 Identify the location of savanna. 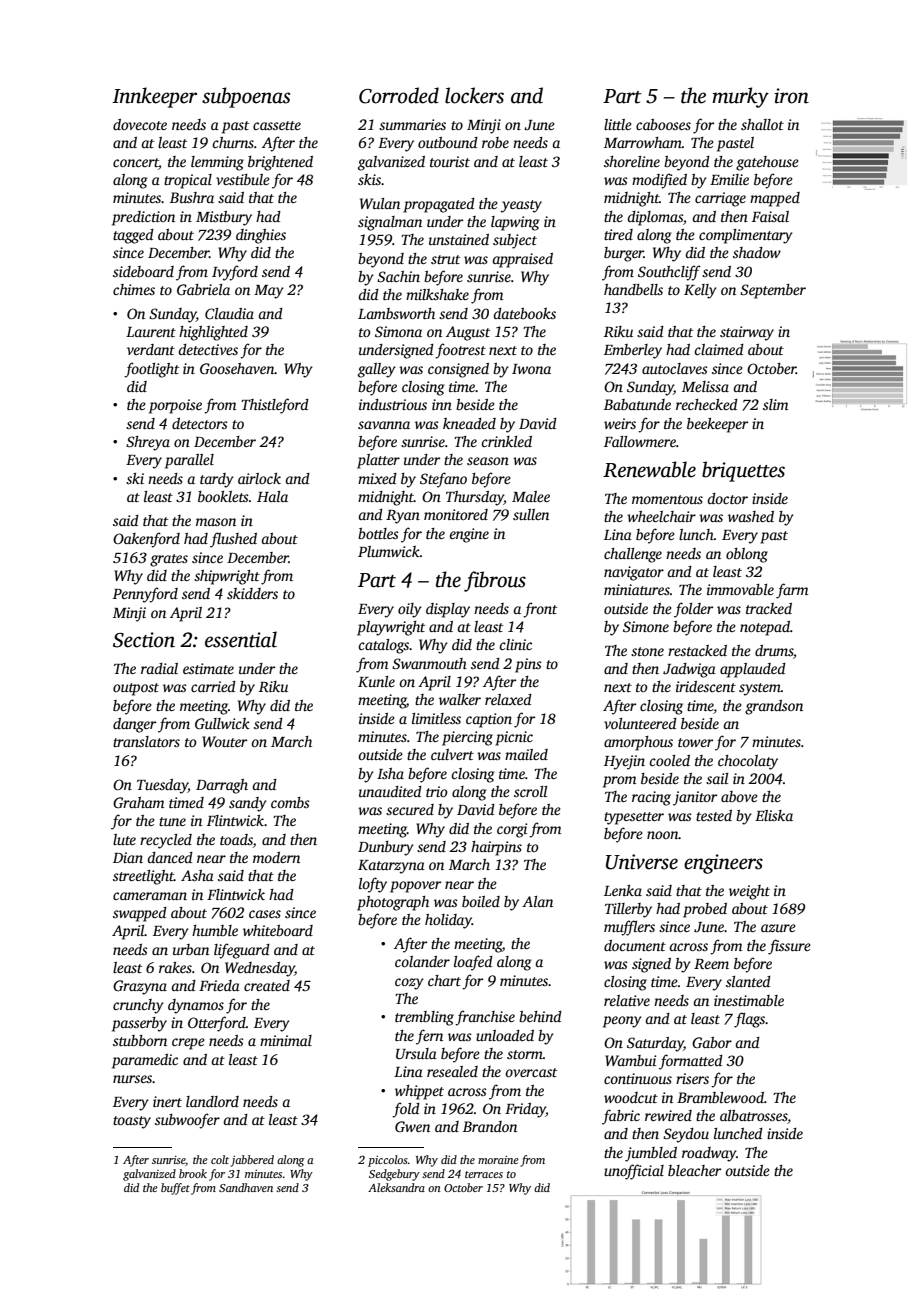
(384, 425).
